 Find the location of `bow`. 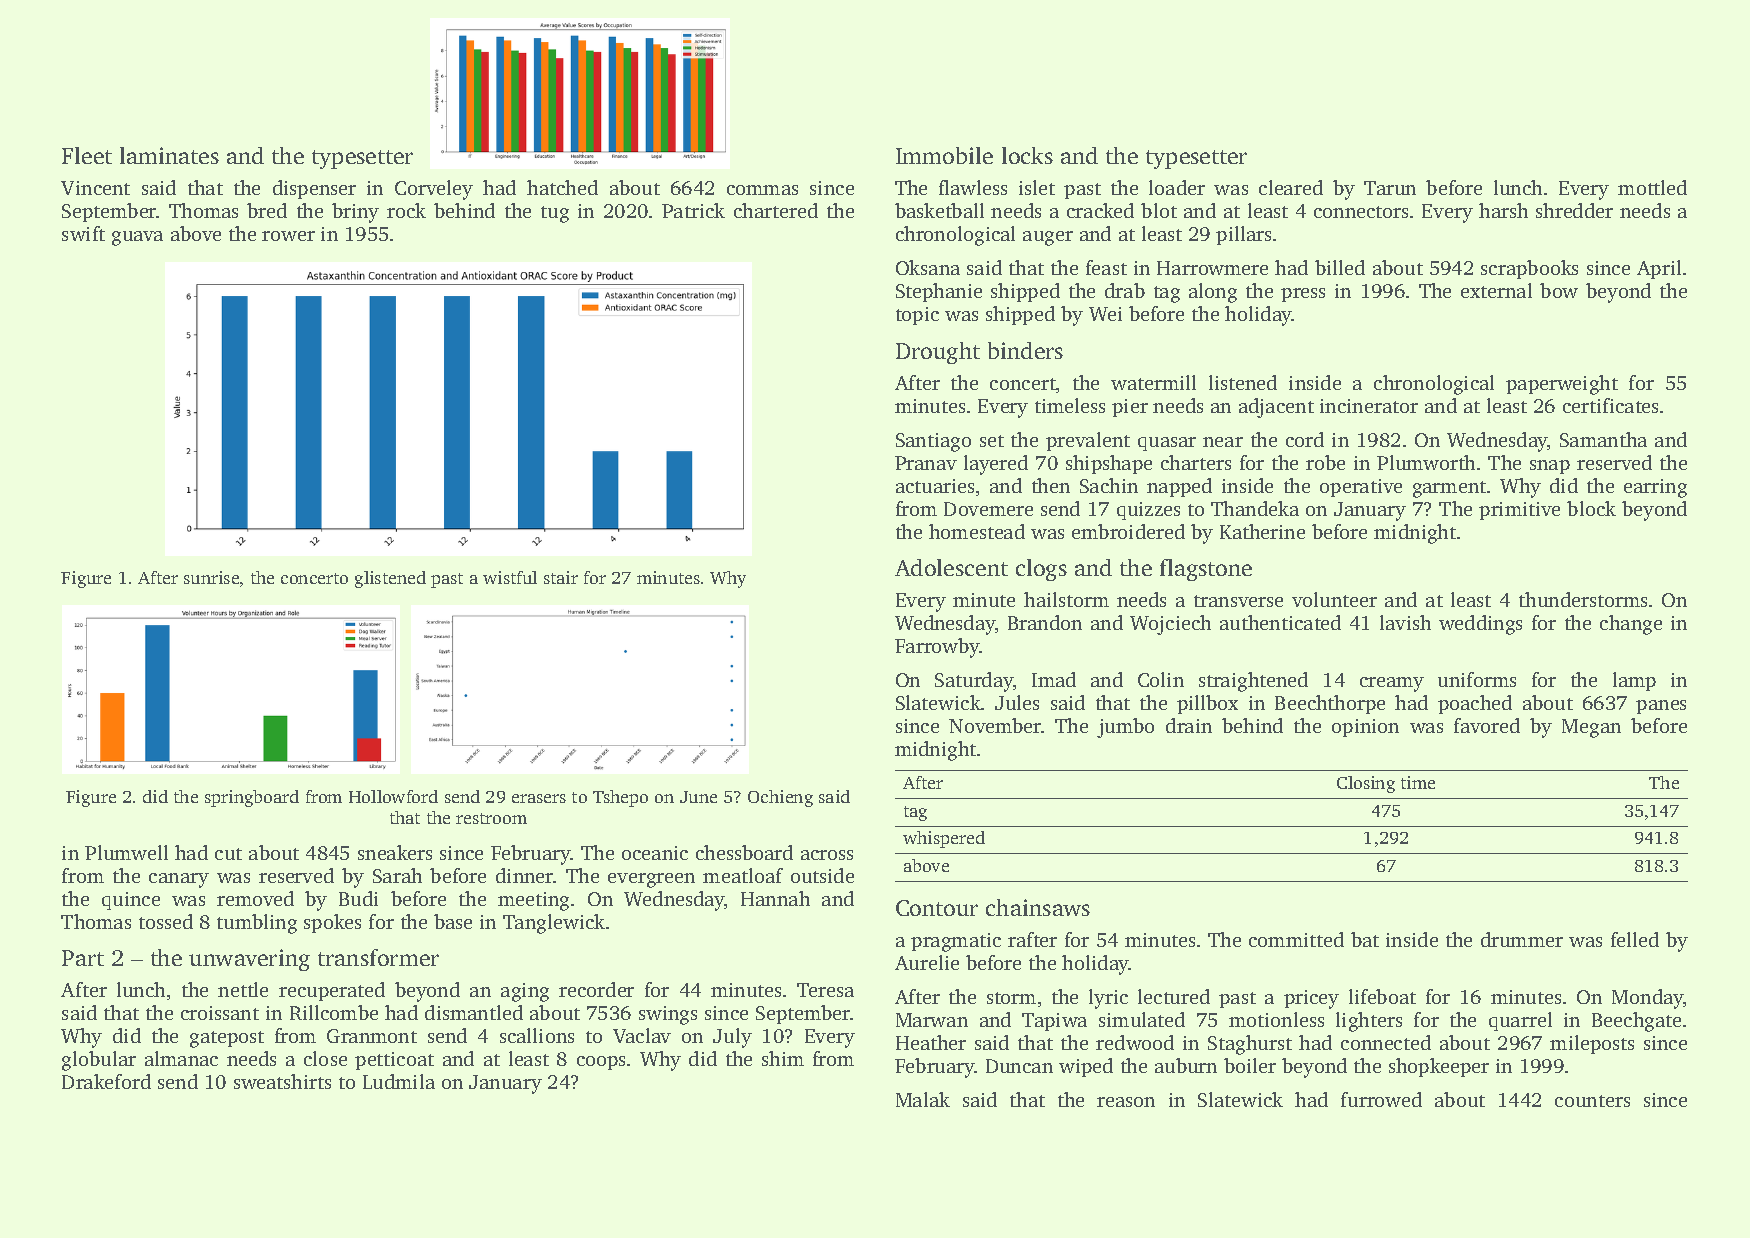

bow is located at coordinates (1559, 290).
